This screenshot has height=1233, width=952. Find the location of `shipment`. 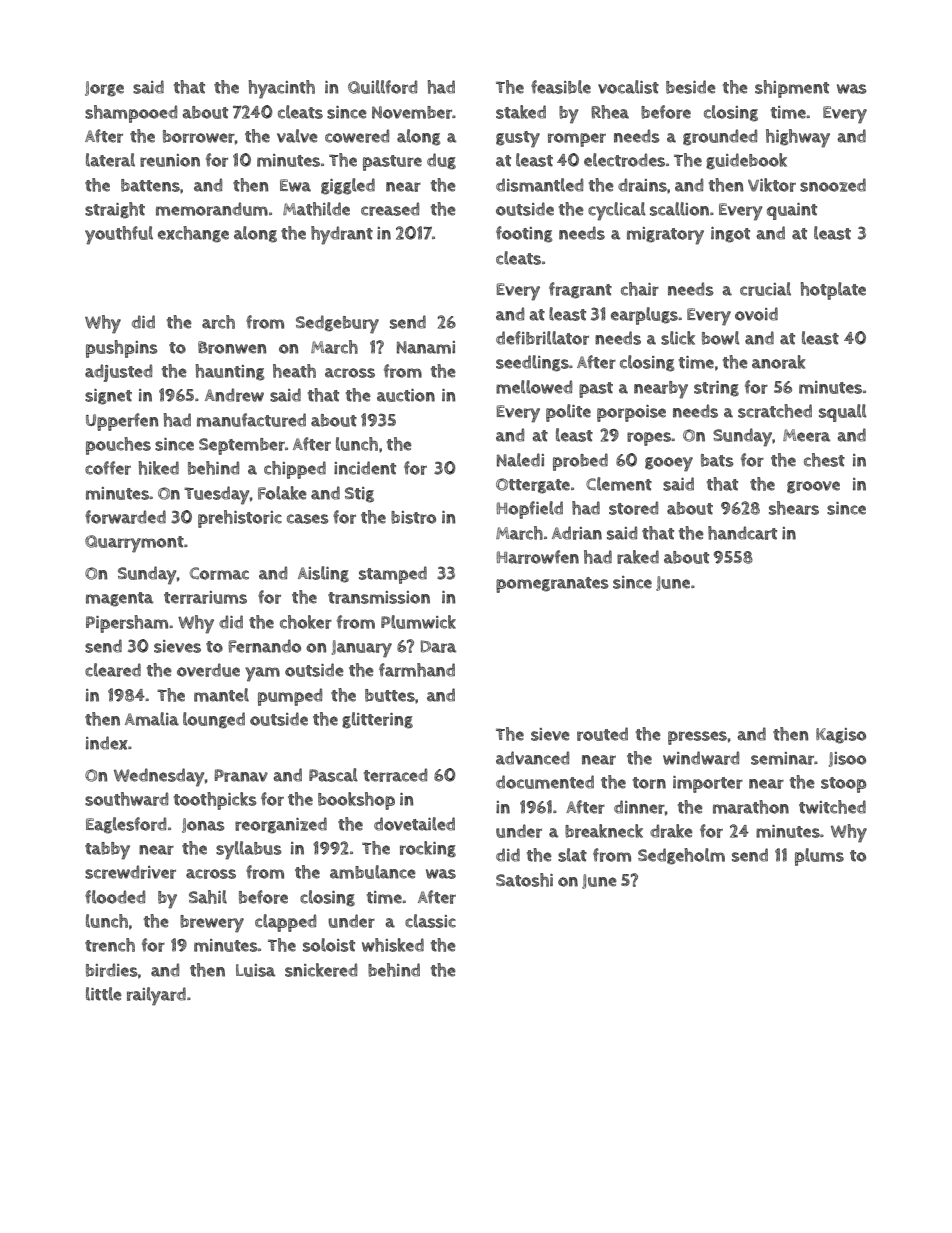

shipment is located at coordinates (792, 89).
